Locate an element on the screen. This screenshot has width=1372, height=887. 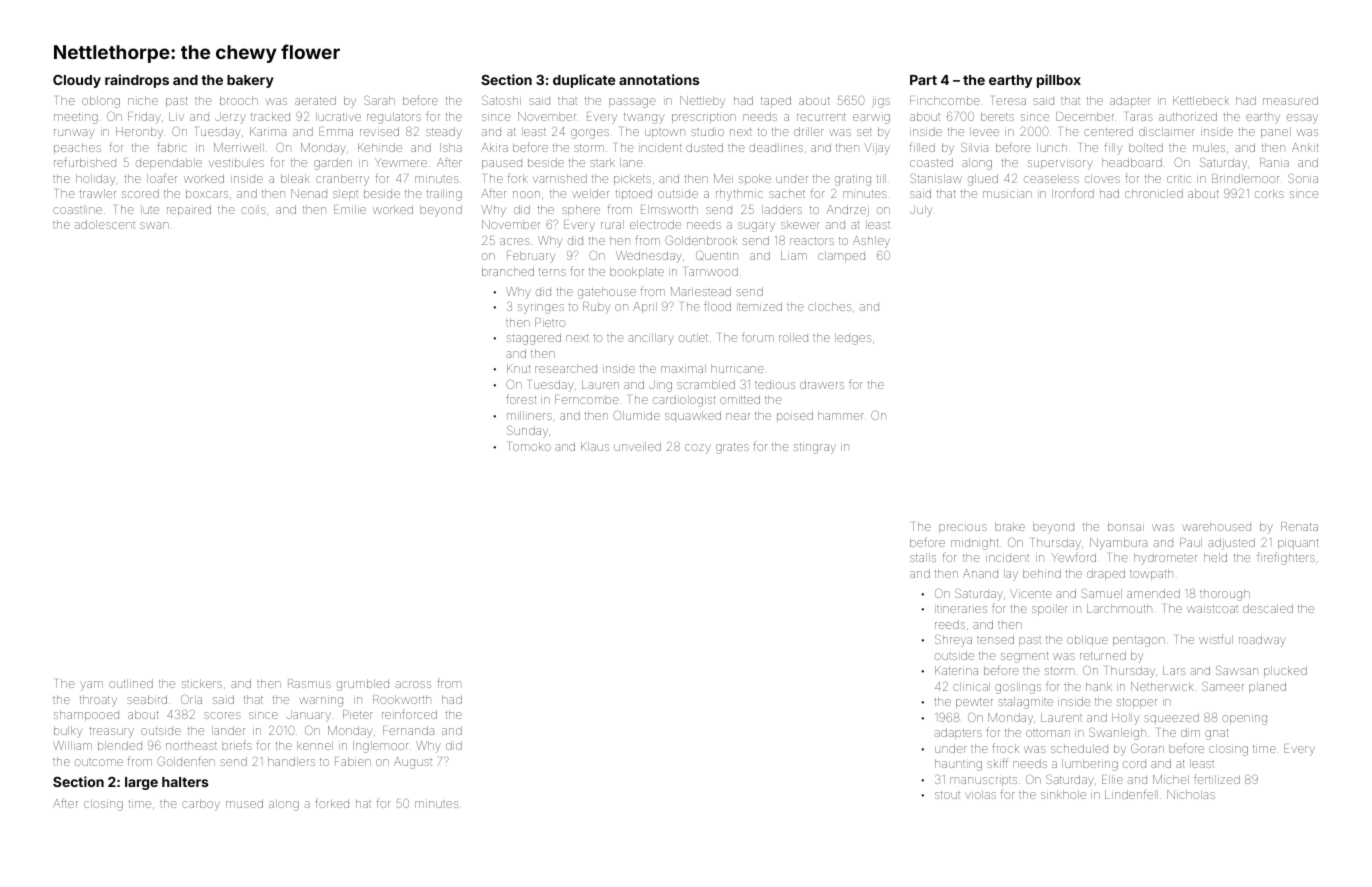
stout is located at coordinates (947, 795).
